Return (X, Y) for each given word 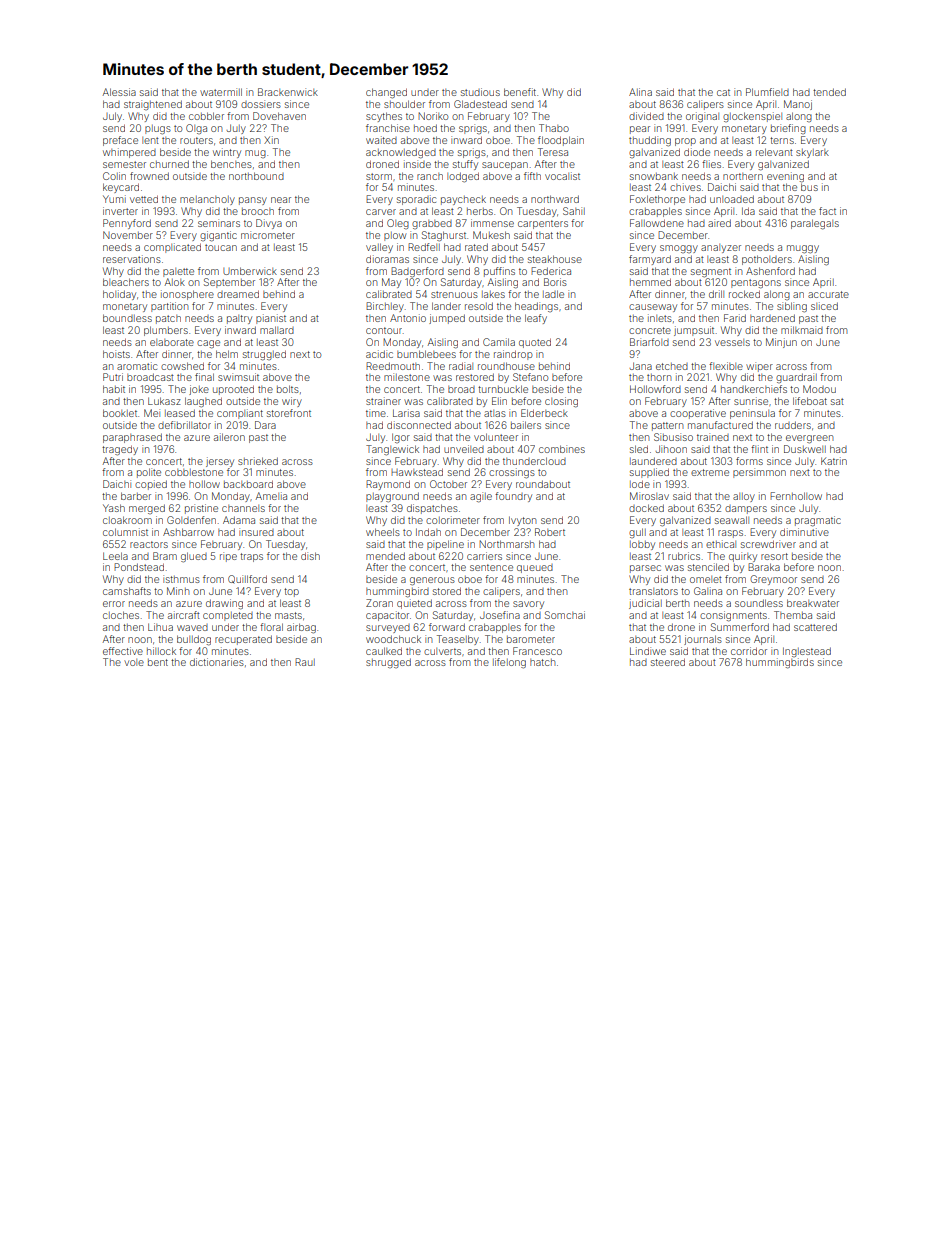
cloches (121, 615)
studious (480, 92)
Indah (428, 532)
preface (120, 141)
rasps (730, 534)
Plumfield (767, 92)
